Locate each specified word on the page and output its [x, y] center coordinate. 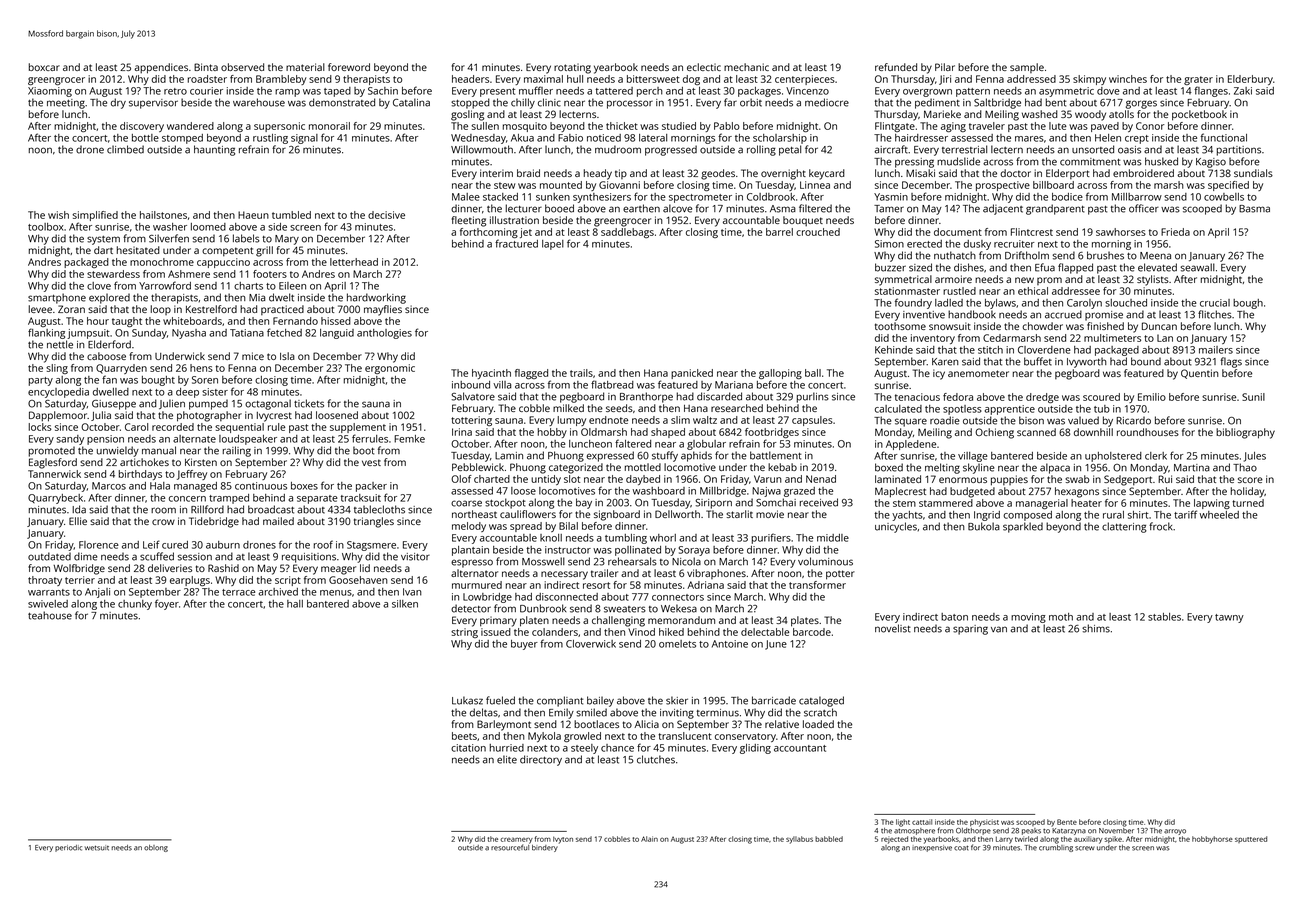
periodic [68, 848]
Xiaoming [50, 92]
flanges [1211, 91]
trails [581, 373]
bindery [545, 848]
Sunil [1253, 397]
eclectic [704, 67]
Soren [205, 380]
